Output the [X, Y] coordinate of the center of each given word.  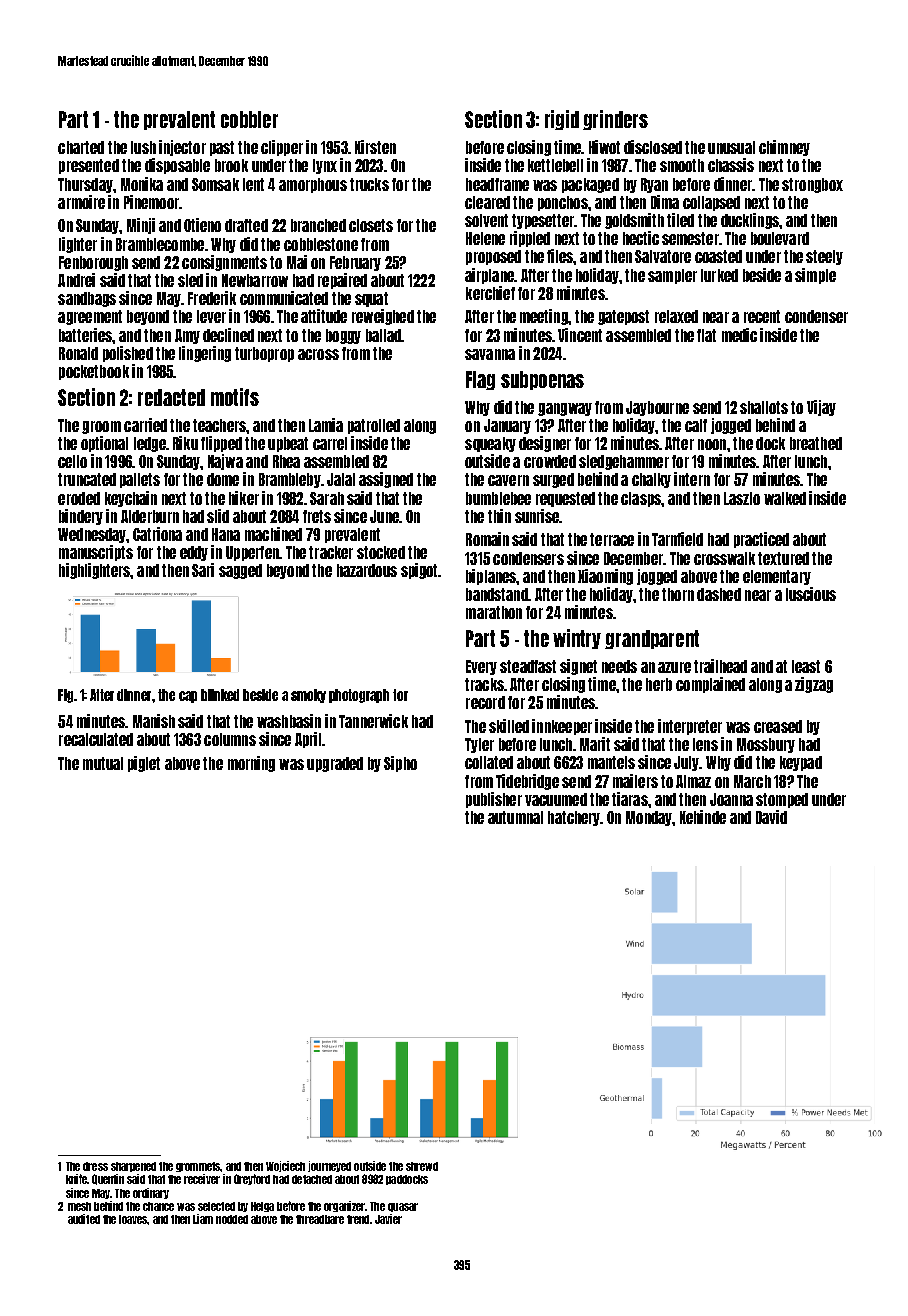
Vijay [821, 408]
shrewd [422, 1166]
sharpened [133, 1167]
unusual [731, 147]
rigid [562, 120]
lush [143, 147]
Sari [203, 570]
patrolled [374, 426]
